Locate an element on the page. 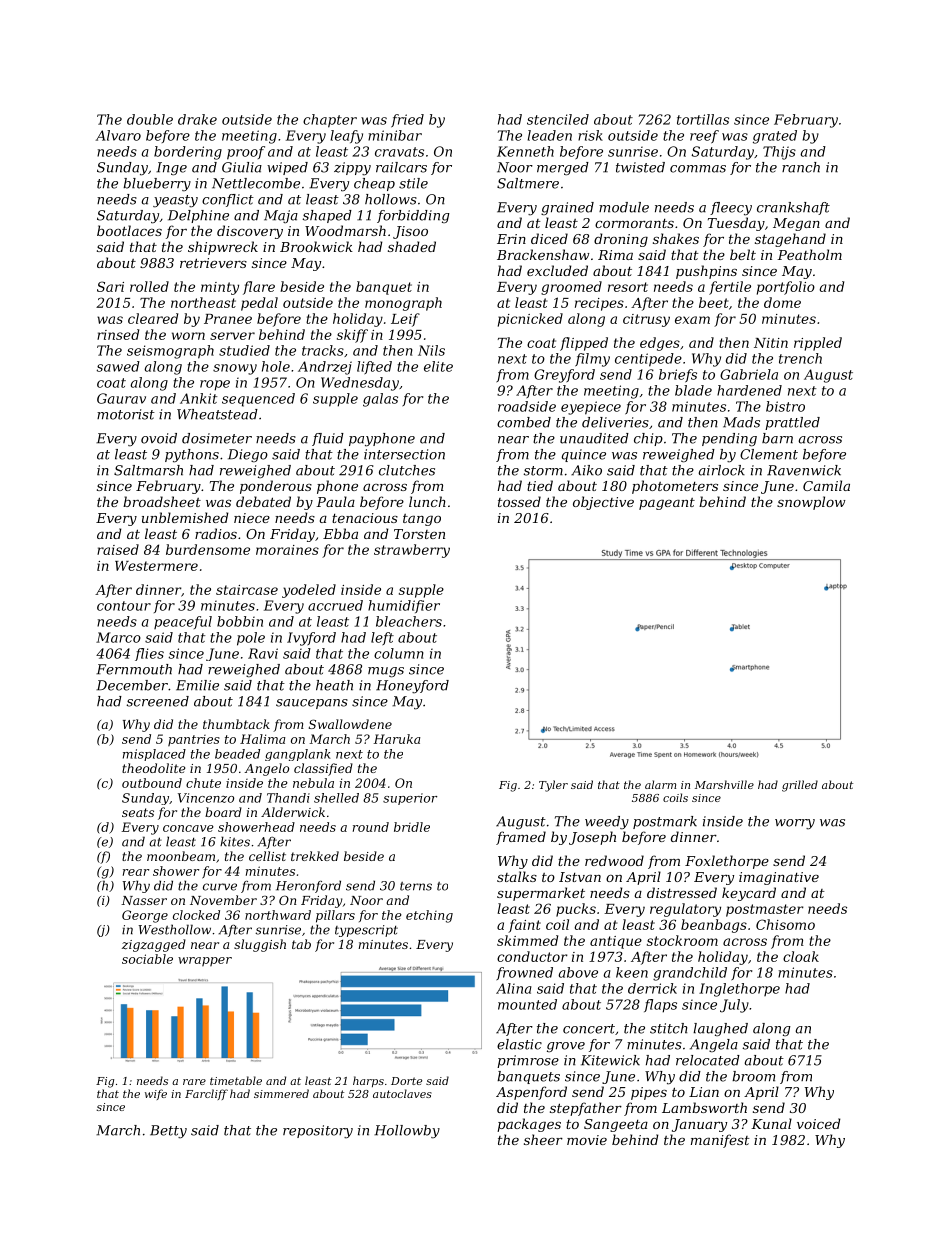 The width and height of the image is (952, 1233). manifest is located at coordinates (720, 1141).
